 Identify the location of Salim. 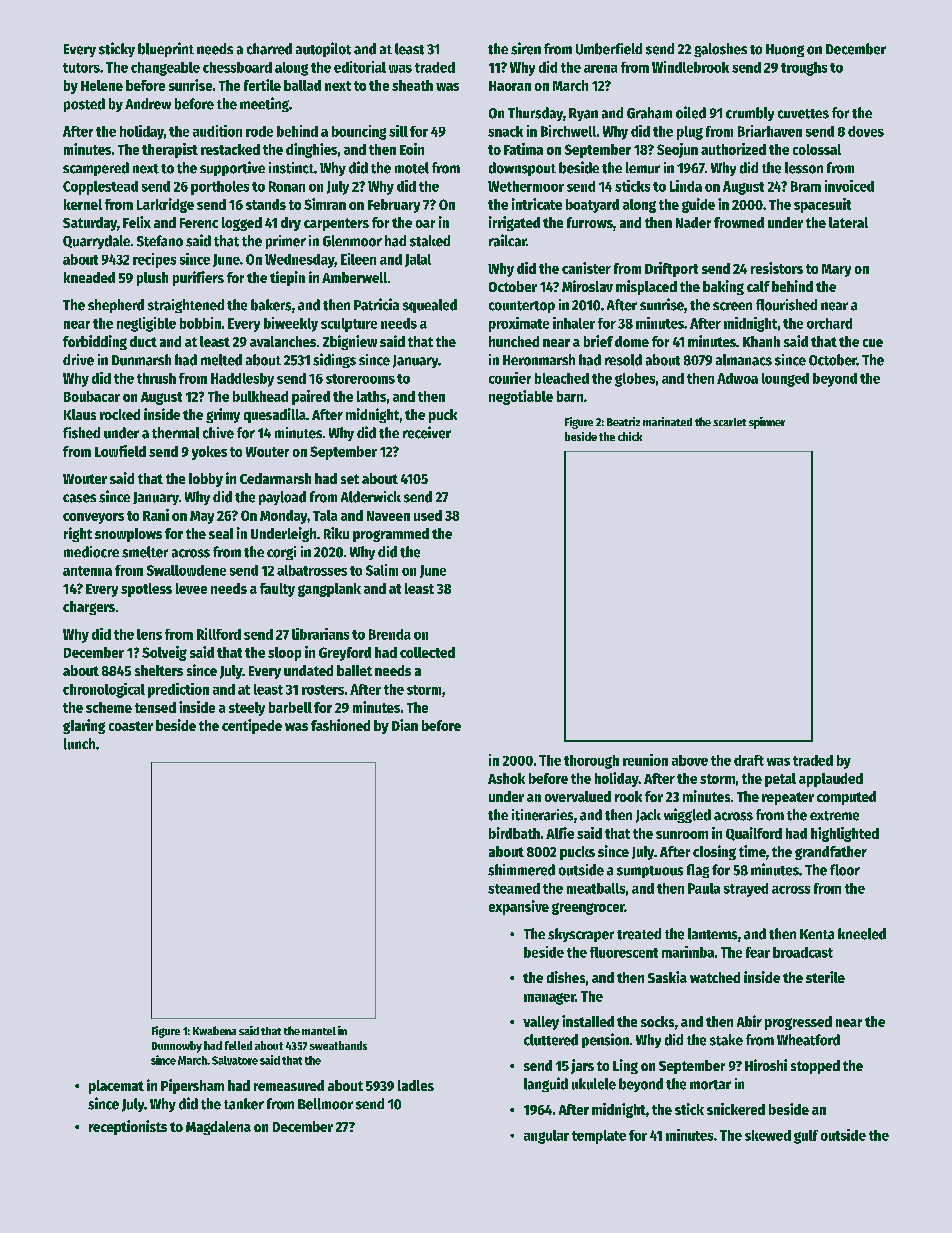
(382, 570).
